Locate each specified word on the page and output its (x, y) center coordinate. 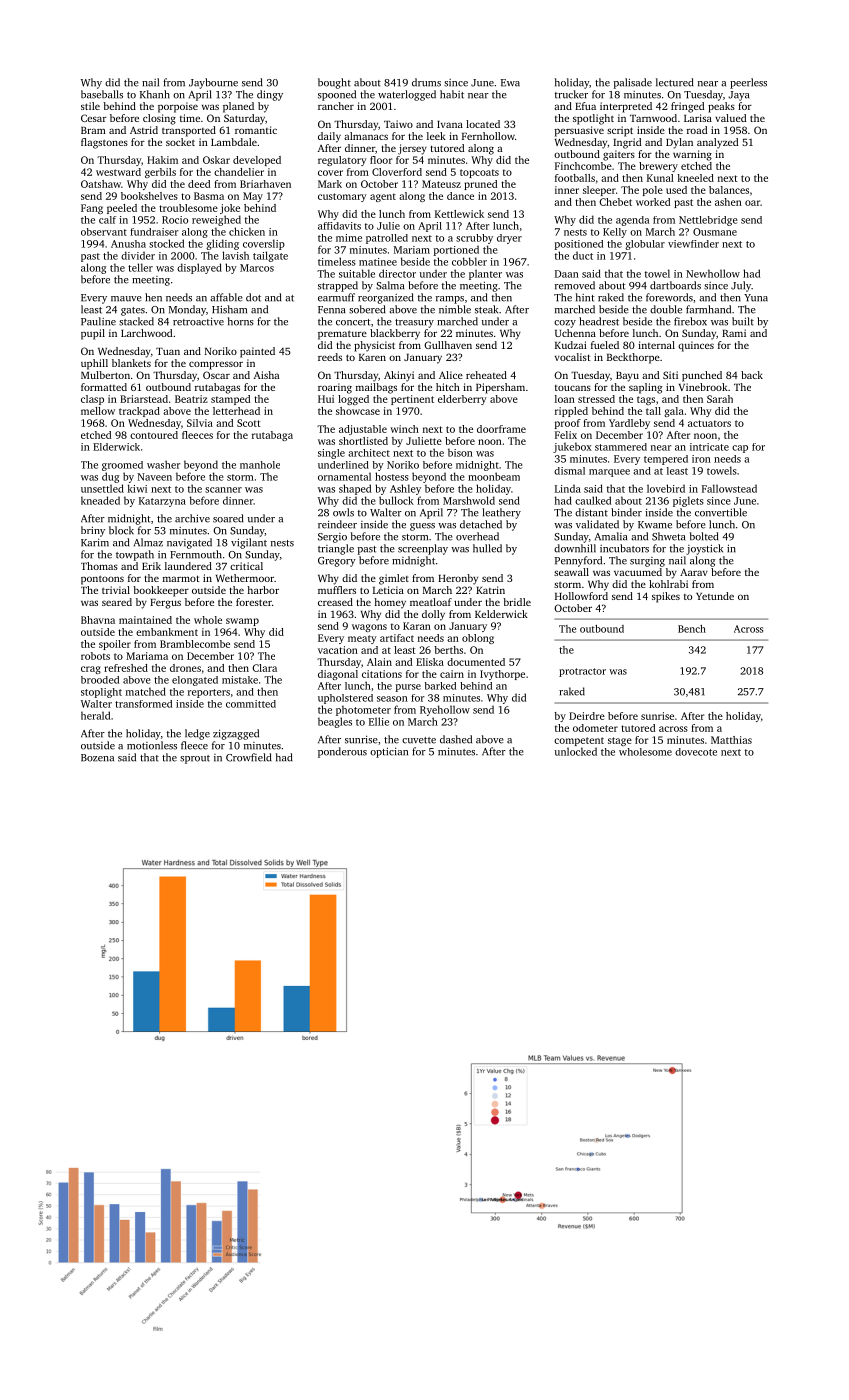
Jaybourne (213, 83)
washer (163, 464)
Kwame (655, 525)
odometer (595, 728)
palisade (633, 83)
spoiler (115, 645)
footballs (575, 178)
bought (334, 83)
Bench (692, 629)
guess (422, 527)
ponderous (342, 752)
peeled (122, 209)
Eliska (430, 662)
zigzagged (236, 734)
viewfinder (693, 244)
